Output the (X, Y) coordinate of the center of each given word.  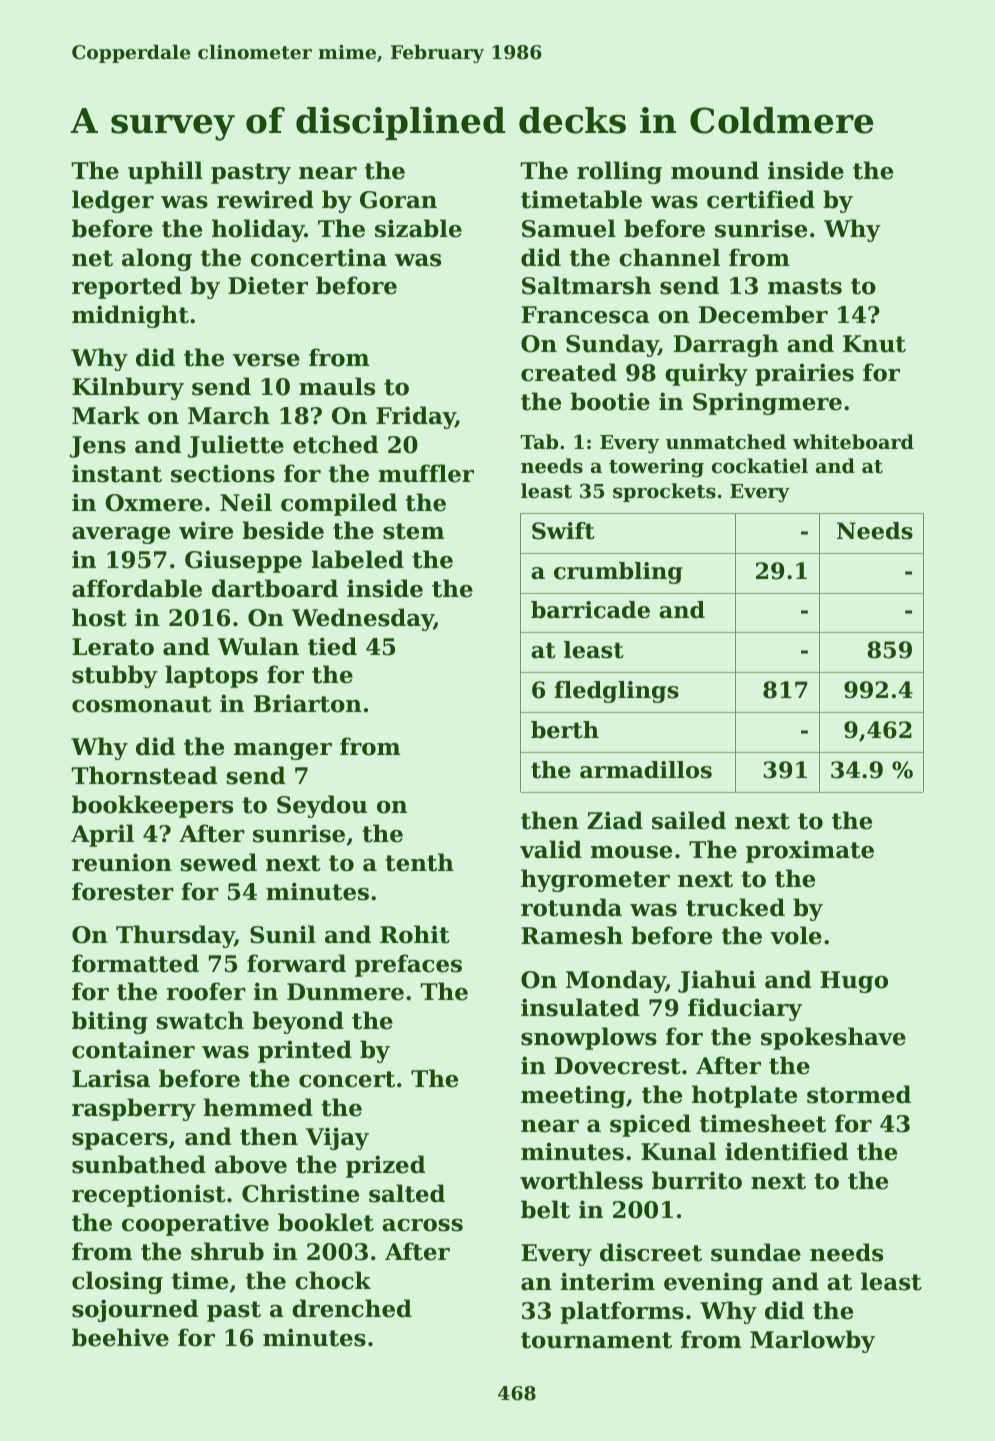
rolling (619, 172)
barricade (590, 610)
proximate (810, 851)
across (422, 1225)
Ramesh (572, 935)
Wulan (258, 646)
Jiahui (717, 981)
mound (715, 170)
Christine (300, 1193)
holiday (258, 230)
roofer (206, 991)
